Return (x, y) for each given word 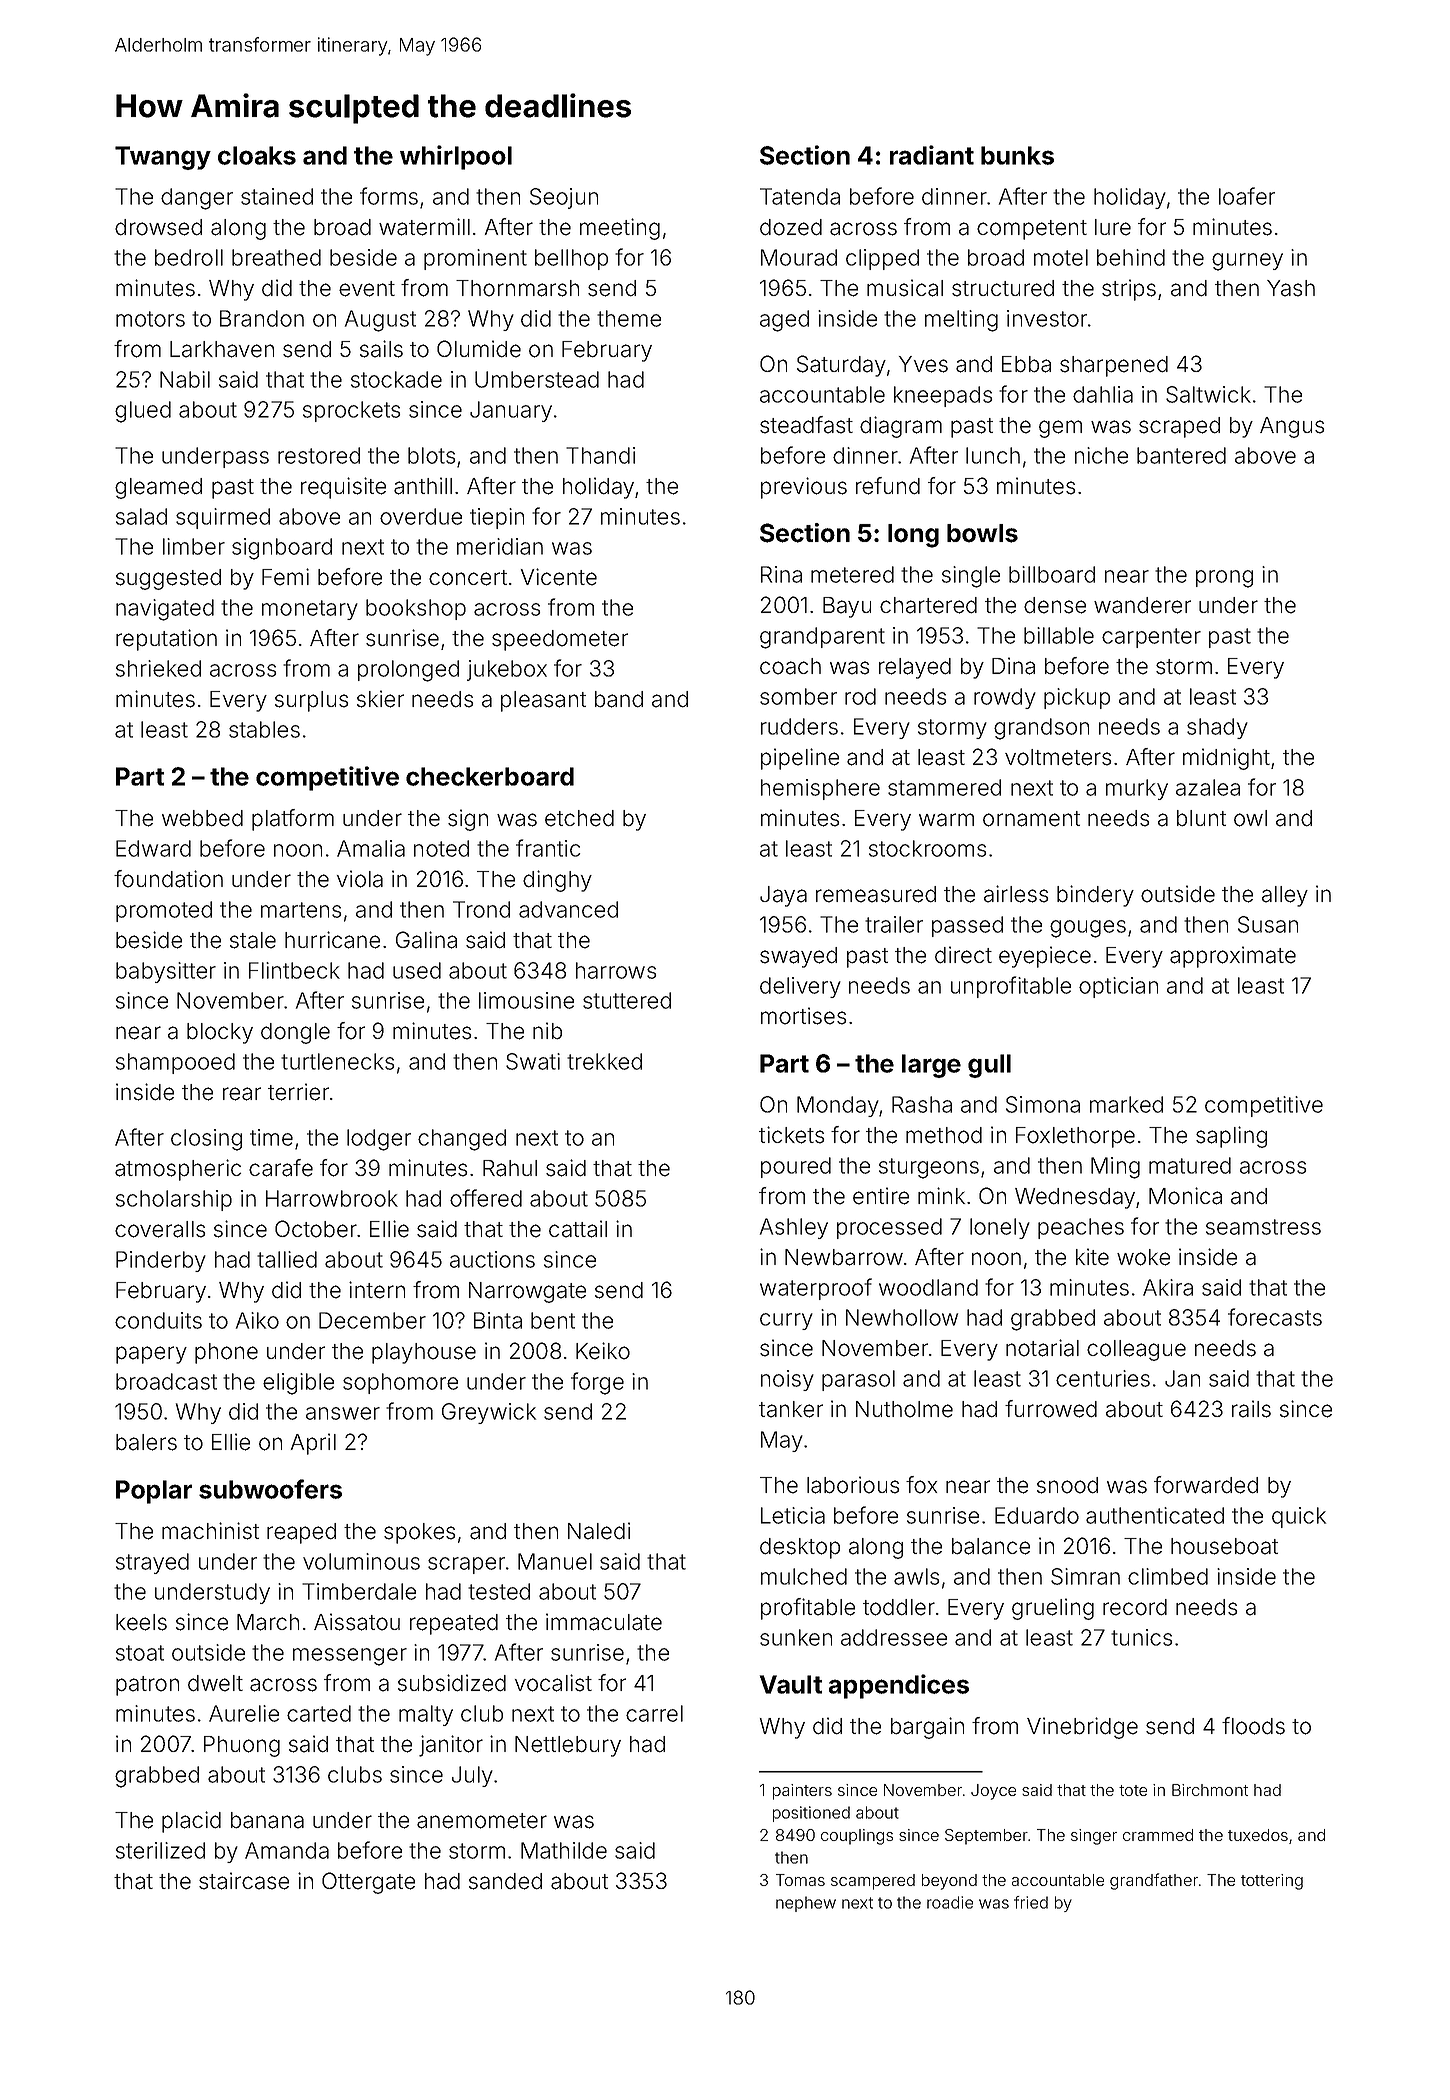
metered (852, 574)
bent (553, 1320)
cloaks (257, 155)
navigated (165, 610)
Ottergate (368, 1883)
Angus (1292, 427)
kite (1092, 1257)
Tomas (800, 1880)
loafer (1247, 196)
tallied (287, 1259)
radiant (932, 155)
